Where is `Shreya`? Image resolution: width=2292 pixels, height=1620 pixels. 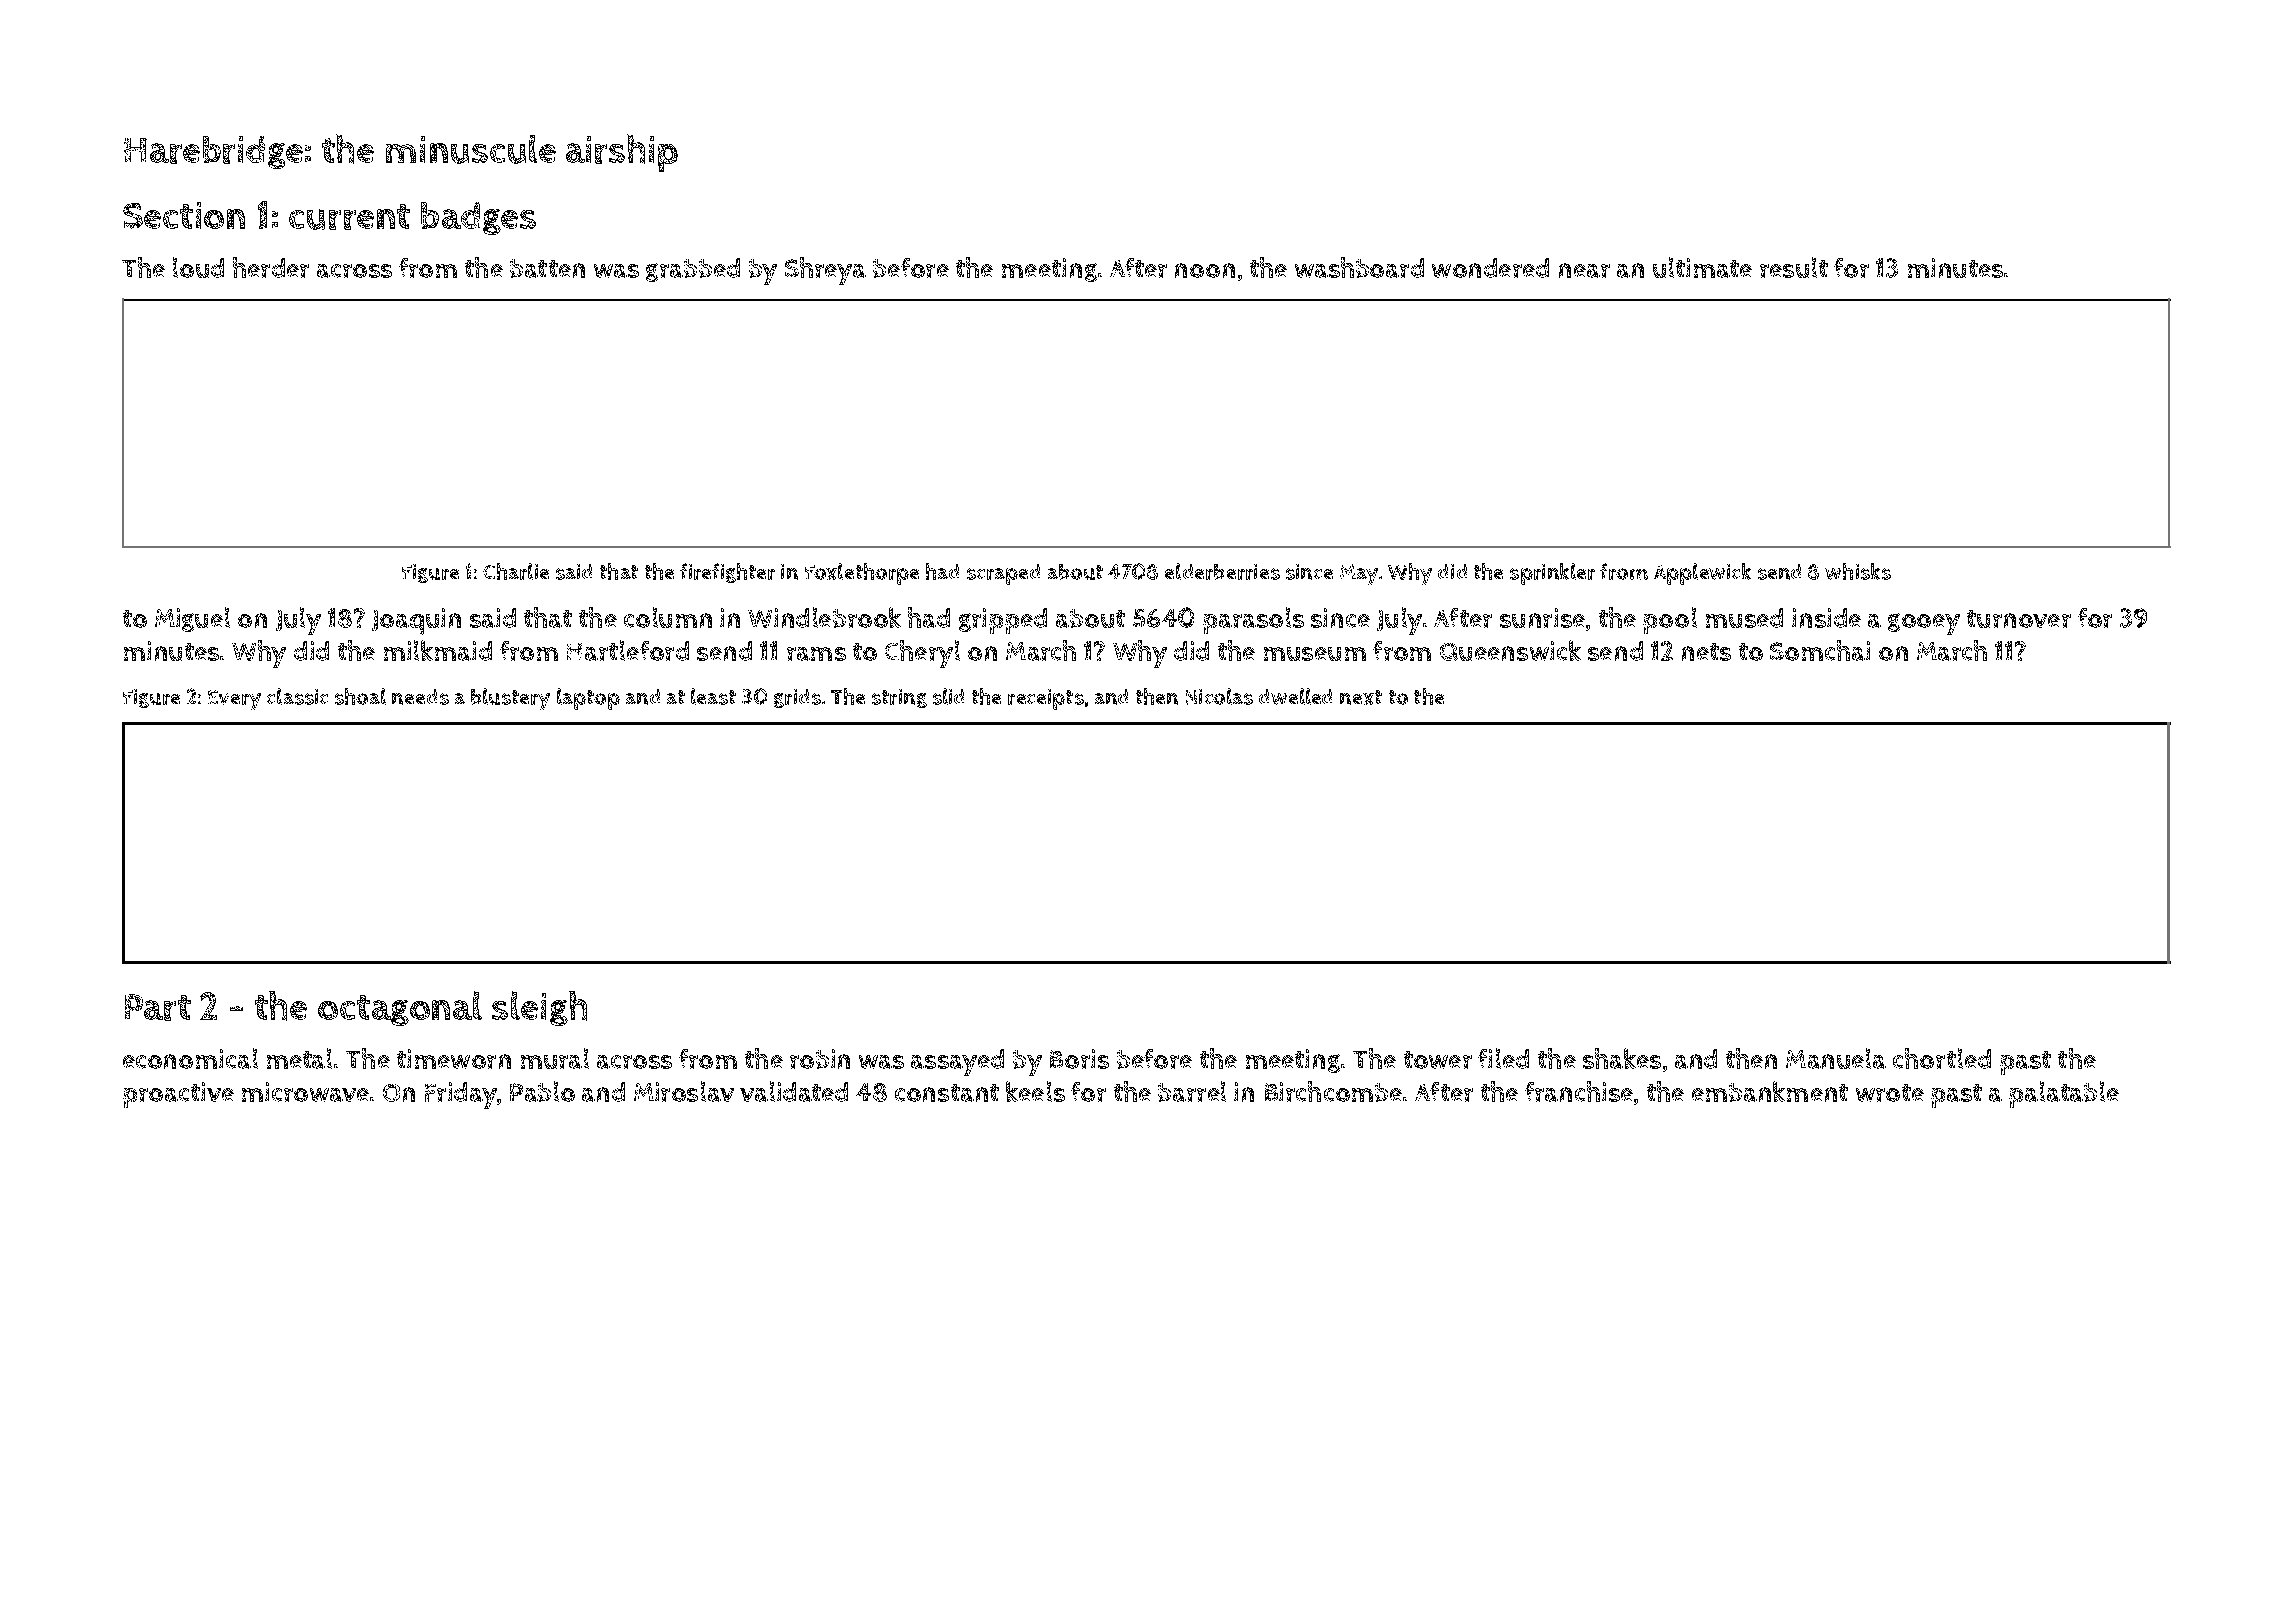
Shreya is located at coordinates (825, 271).
